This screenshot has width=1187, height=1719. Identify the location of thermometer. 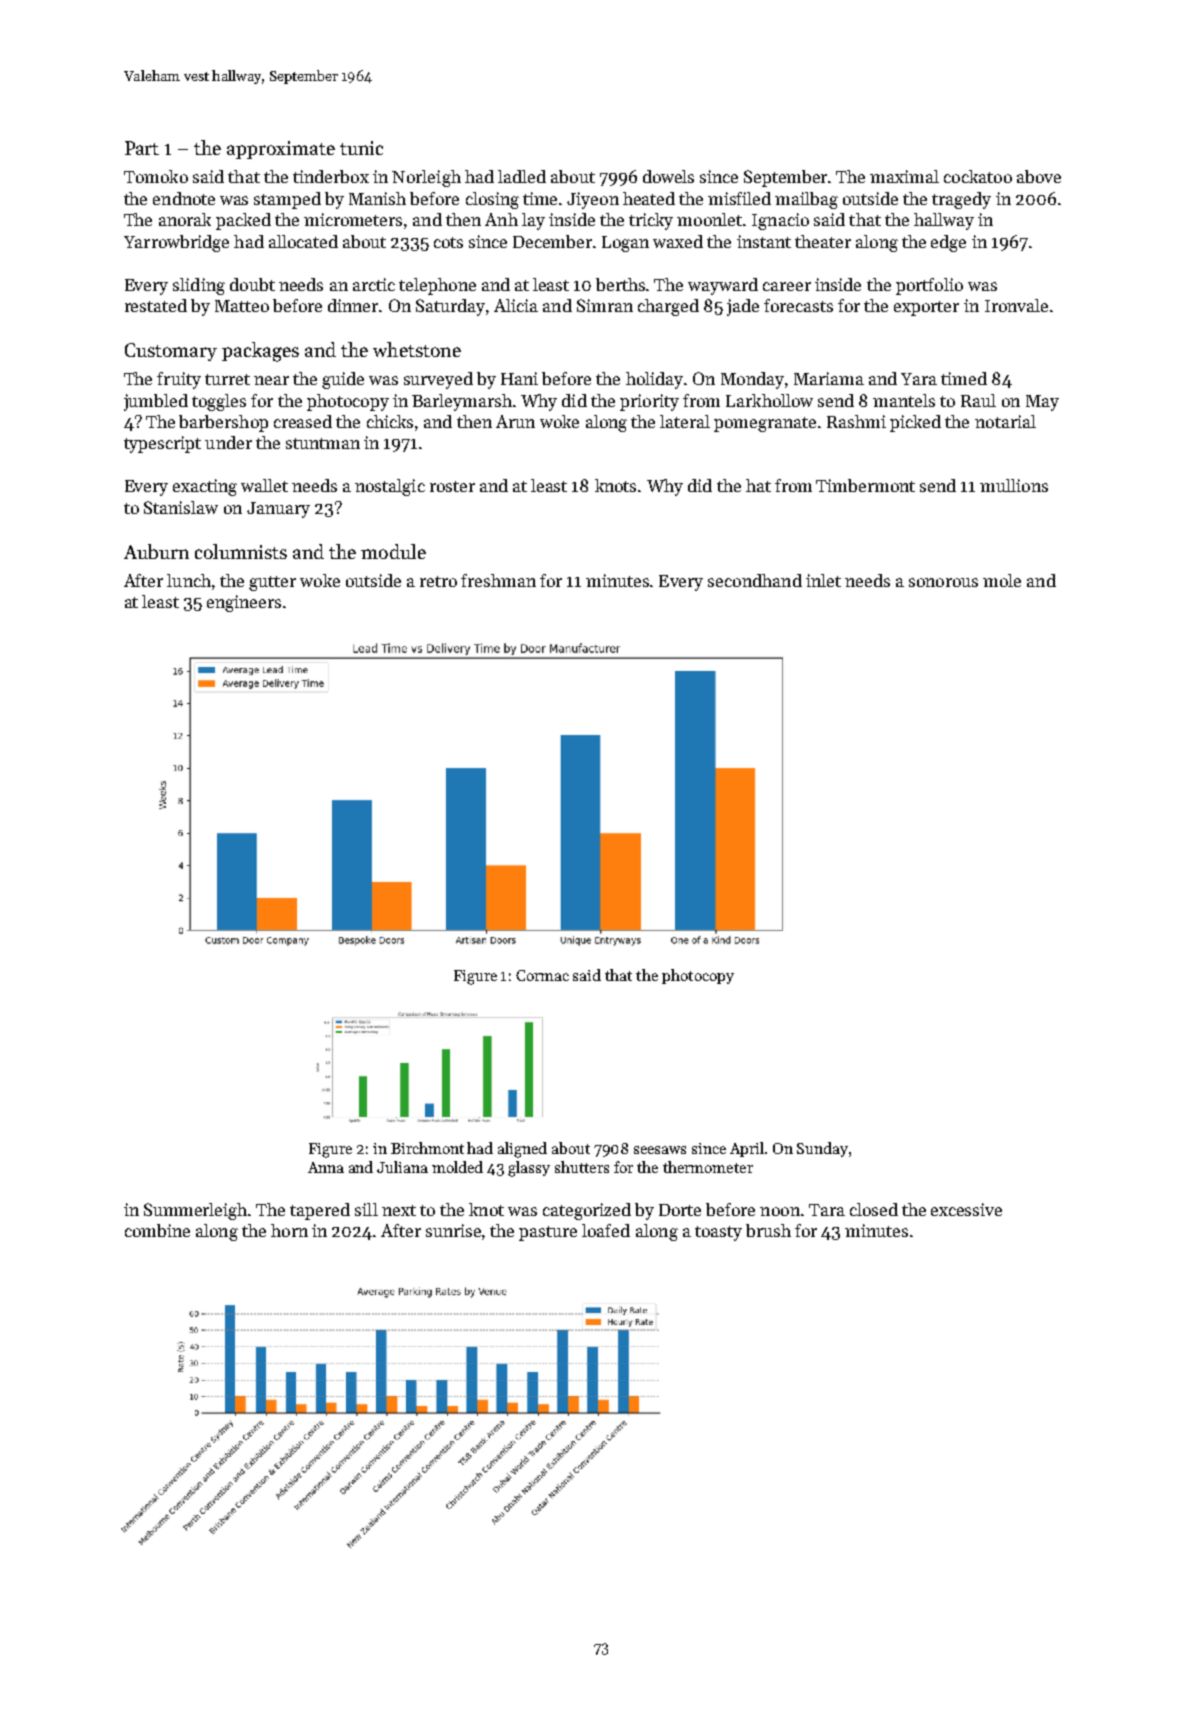
(708, 1167).
